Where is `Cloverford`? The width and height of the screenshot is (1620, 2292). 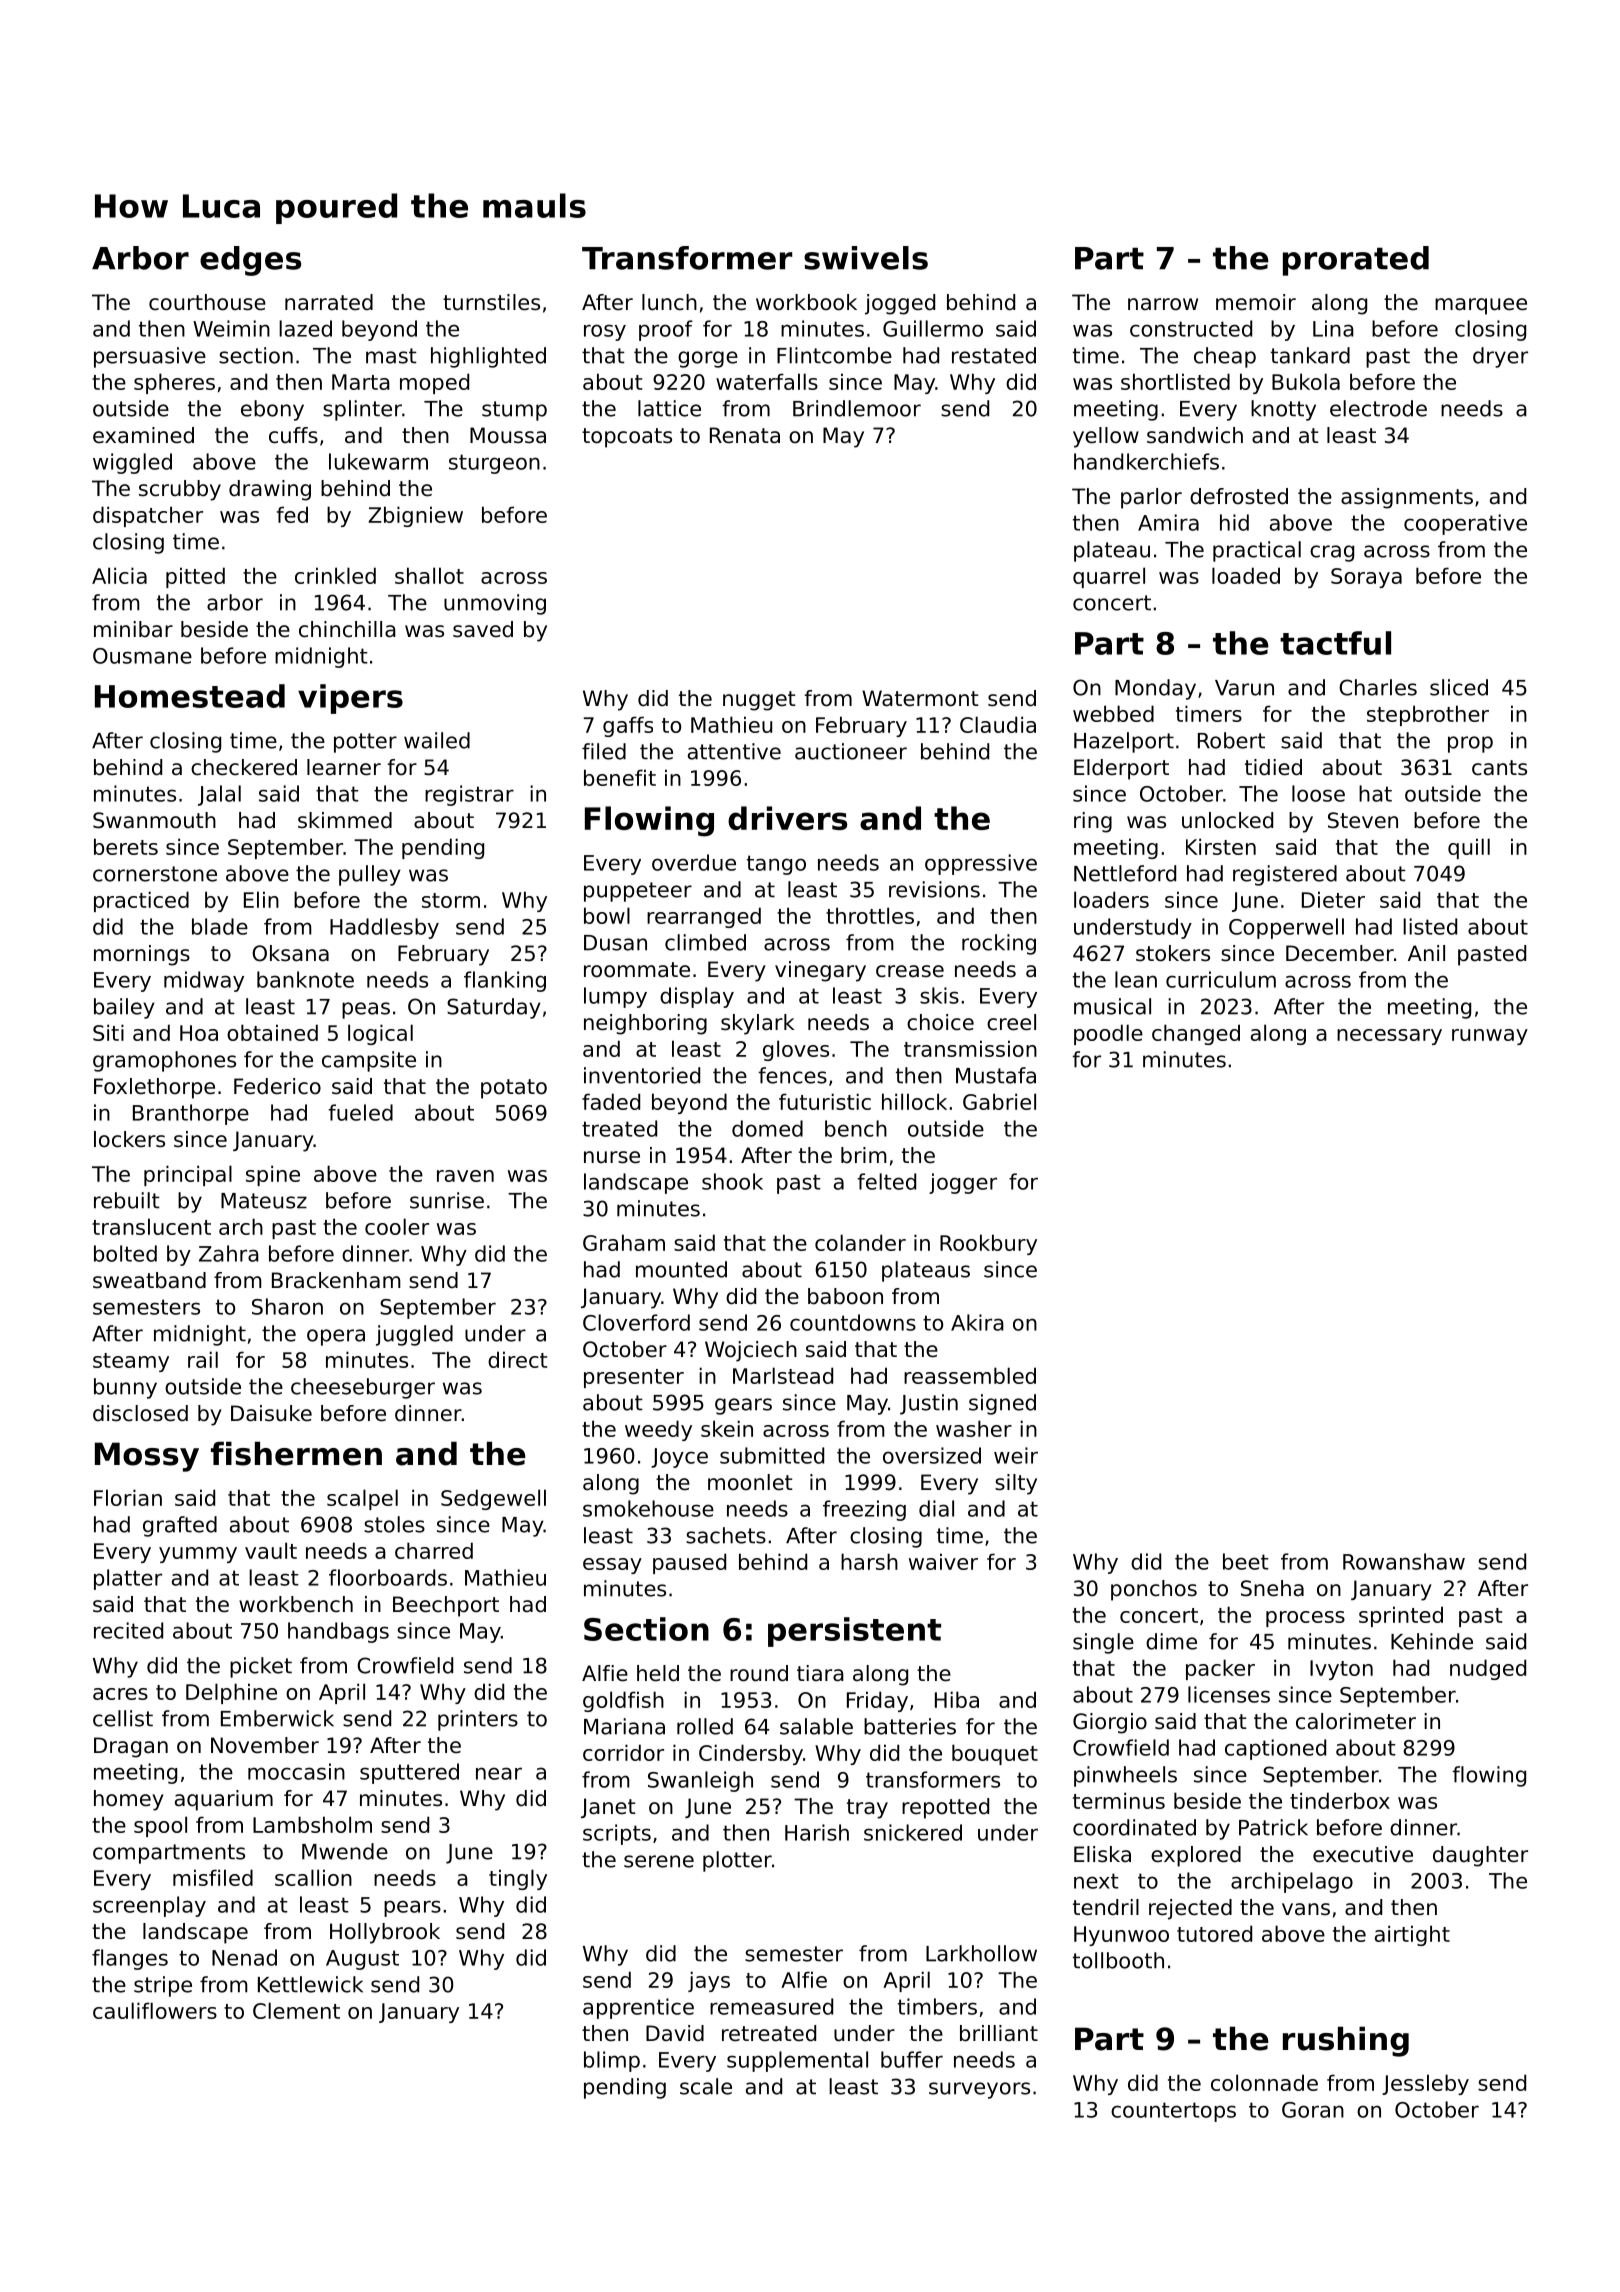
Cloverford is located at coordinates (636, 1322).
